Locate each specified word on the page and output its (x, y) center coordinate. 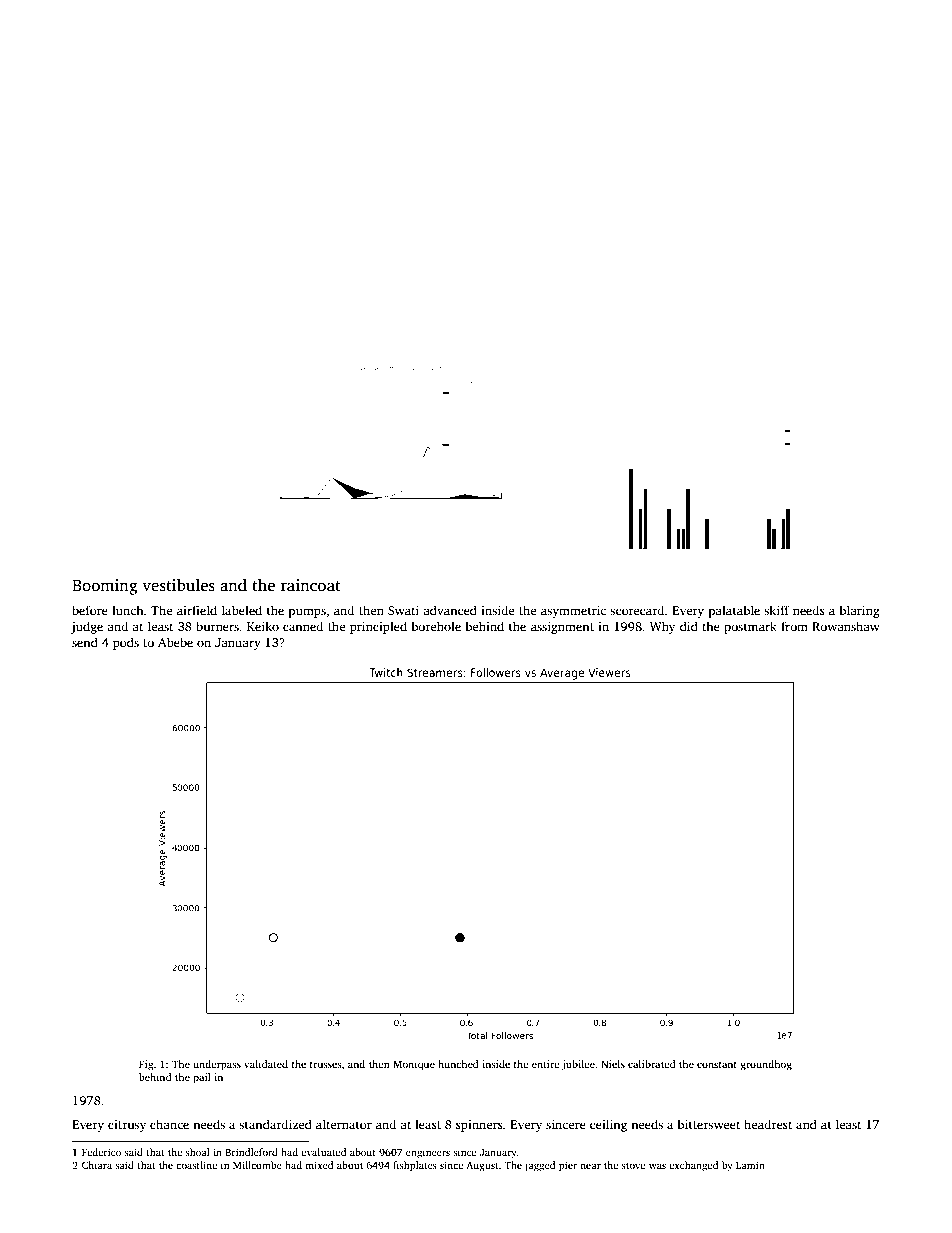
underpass (217, 1065)
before (90, 610)
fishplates (415, 1166)
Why (662, 627)
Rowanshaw (846, 626)
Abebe (175, 642)
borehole (436, 626)
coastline (196, 1165)
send (85, 642)
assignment (562, 628)
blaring (860, 611)
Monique (414, 1065)
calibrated (652, 1064)
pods (126, 643)
